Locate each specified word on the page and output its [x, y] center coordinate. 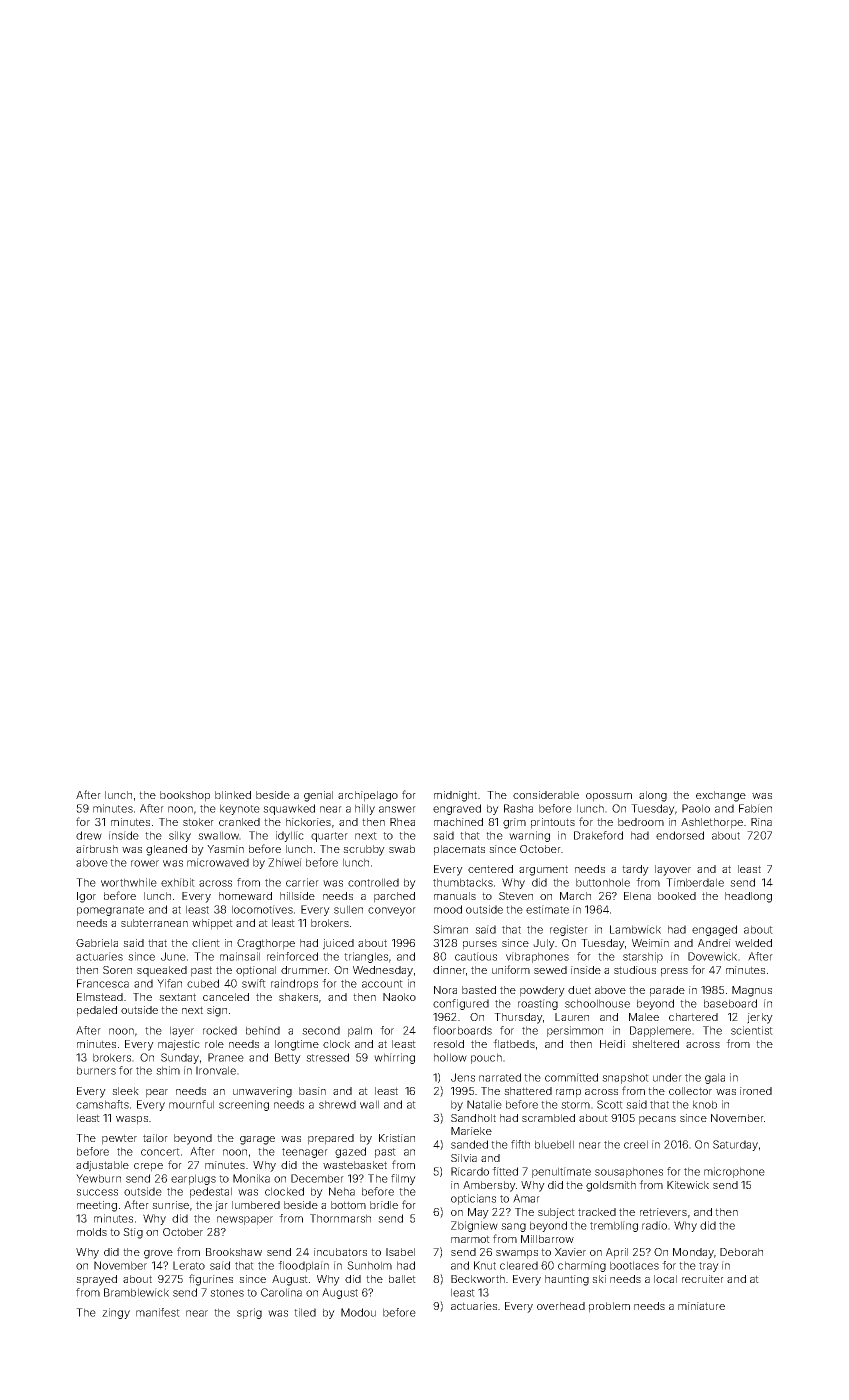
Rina [761, 822]
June [173, 956]
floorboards [462, 1030]
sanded [469, 1144]
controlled [373, 882]
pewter [119, 1139]
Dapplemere [660, 1031]
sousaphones [629, 1172]
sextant [177, 997]
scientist [752, 1030]
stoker [198, 822]
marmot [470, 1239]
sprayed [96, 1280]
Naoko [399, 997]
